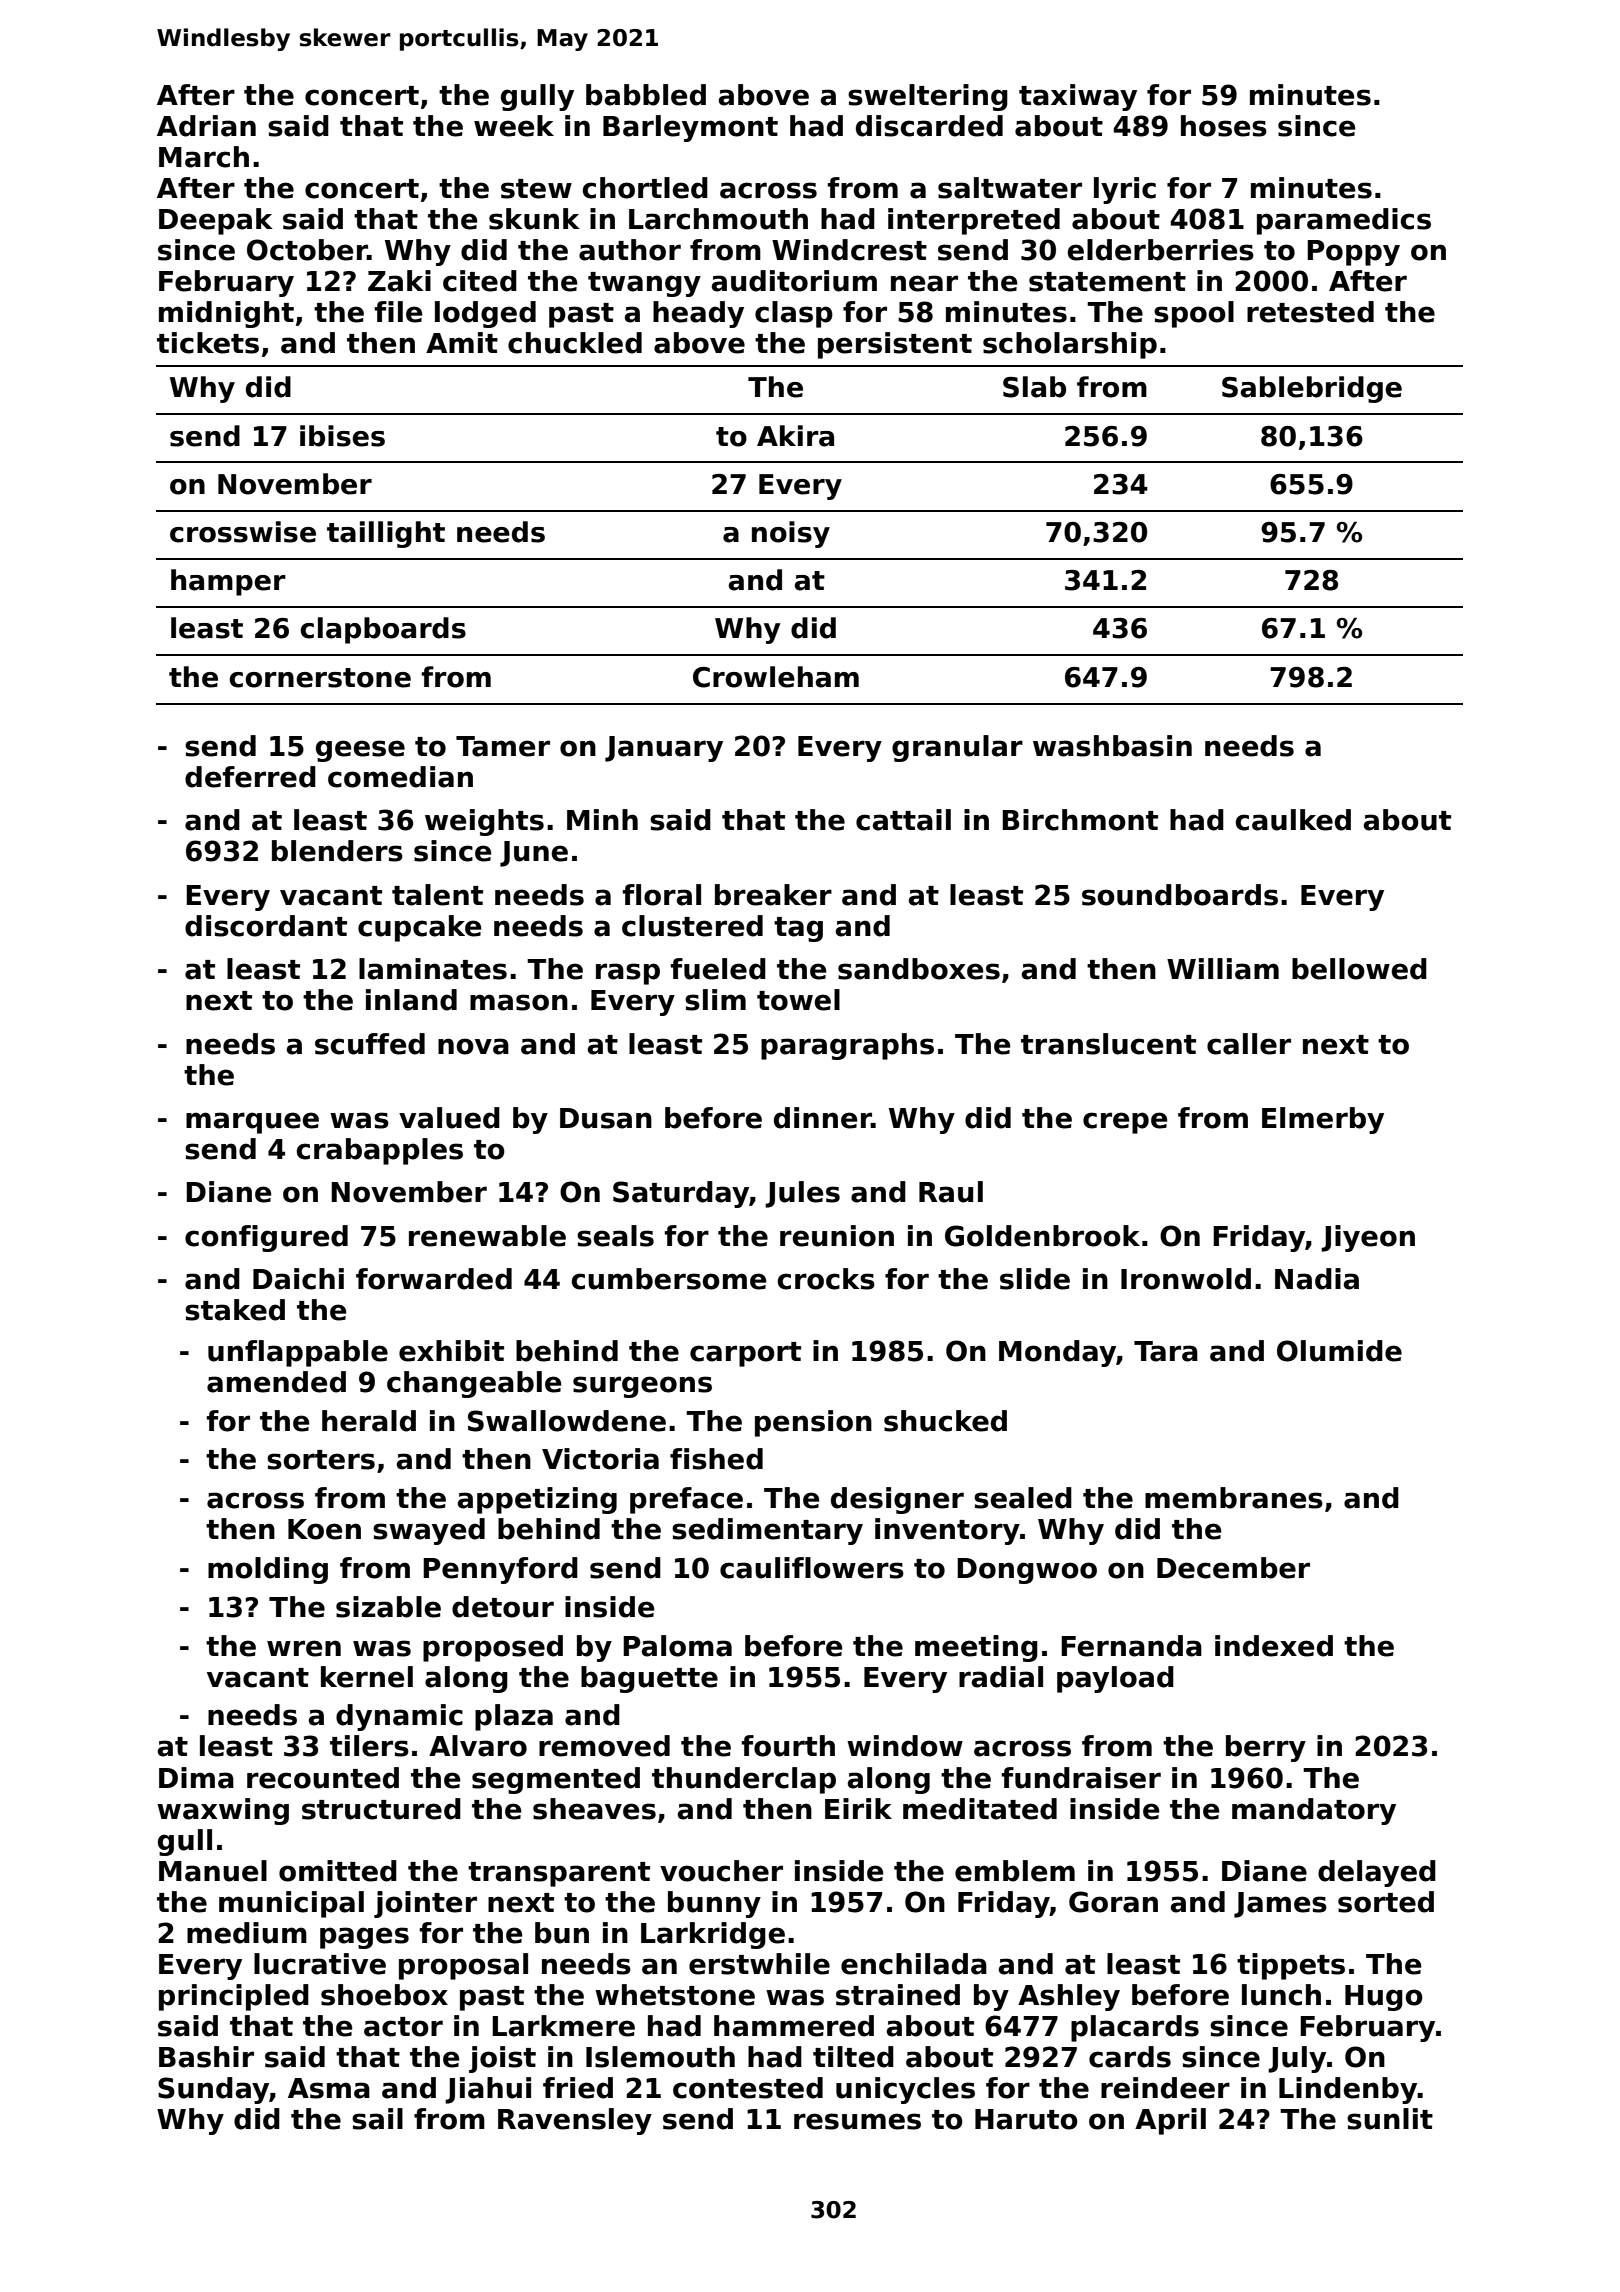 This document has width=1620, height=2292. I want to click on Windcrest, so click(849, 250).
